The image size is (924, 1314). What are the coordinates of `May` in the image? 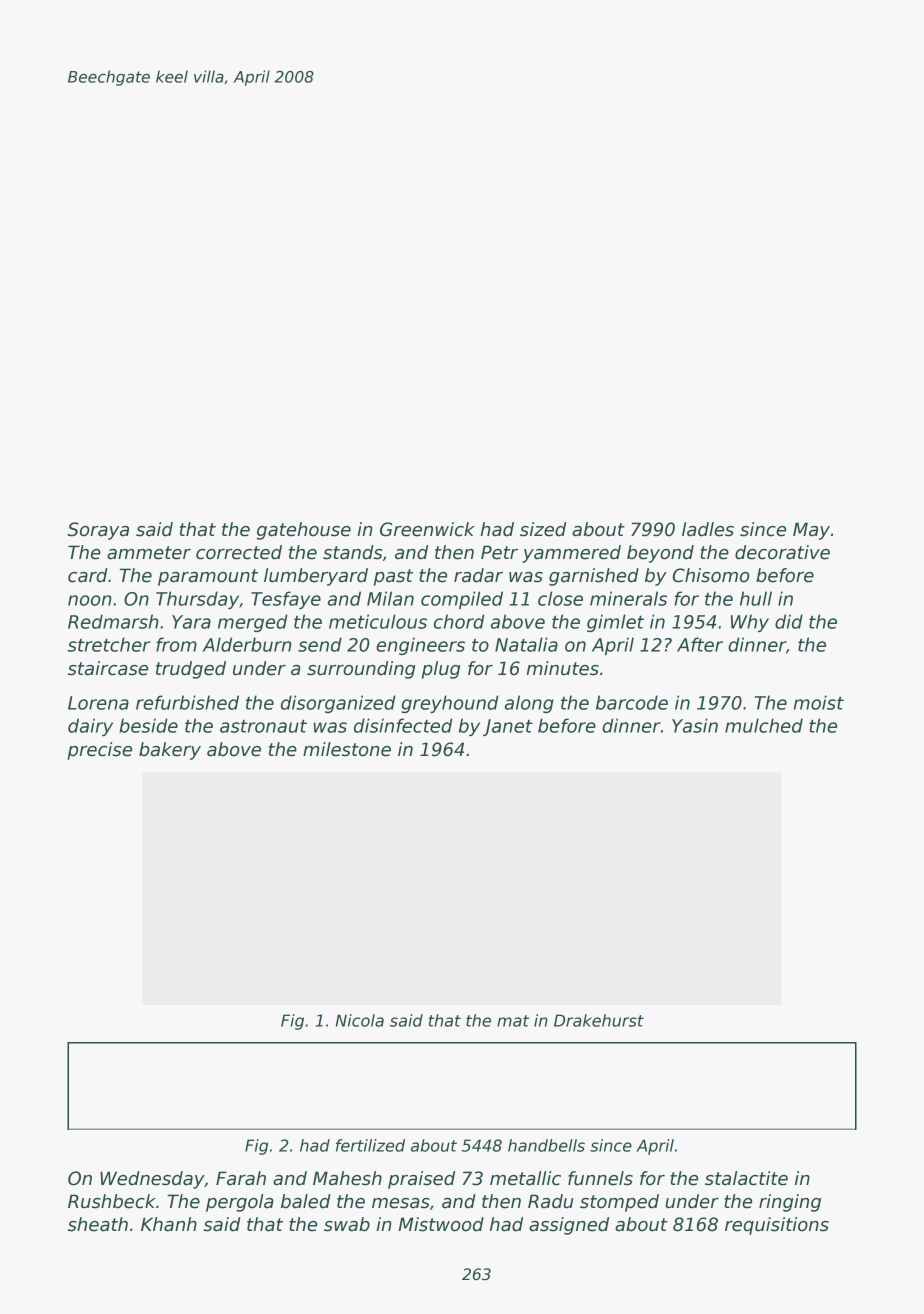 It's located at (811, 531).
